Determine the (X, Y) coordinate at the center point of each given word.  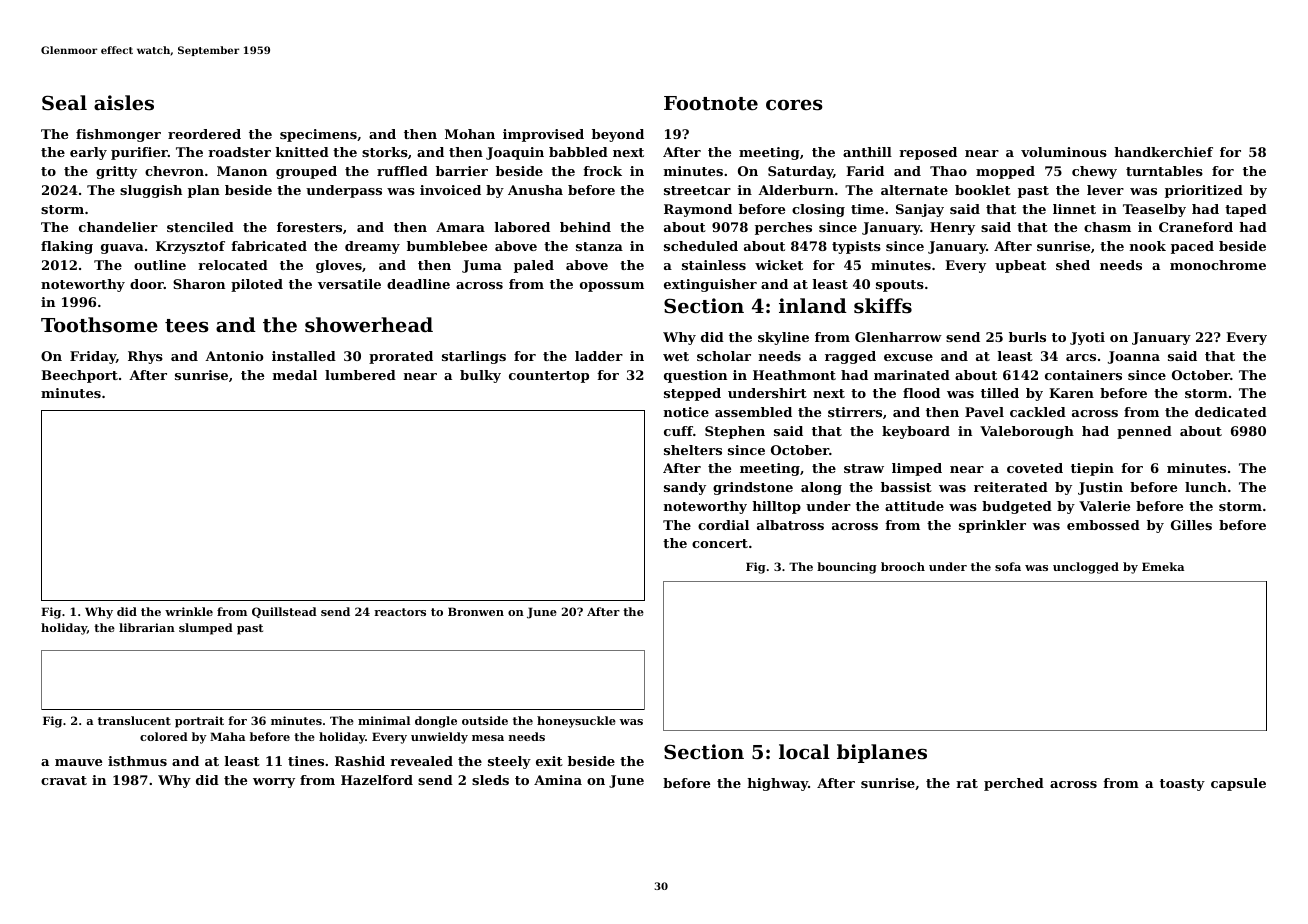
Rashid (360, 761)
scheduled (701, 246)
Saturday (800, 172)
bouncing (847, 568)
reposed (928, 153)
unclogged (1086, 568)
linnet (1074, 209)
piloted (257, 285)
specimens (318, 135)
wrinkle (189, 611)
